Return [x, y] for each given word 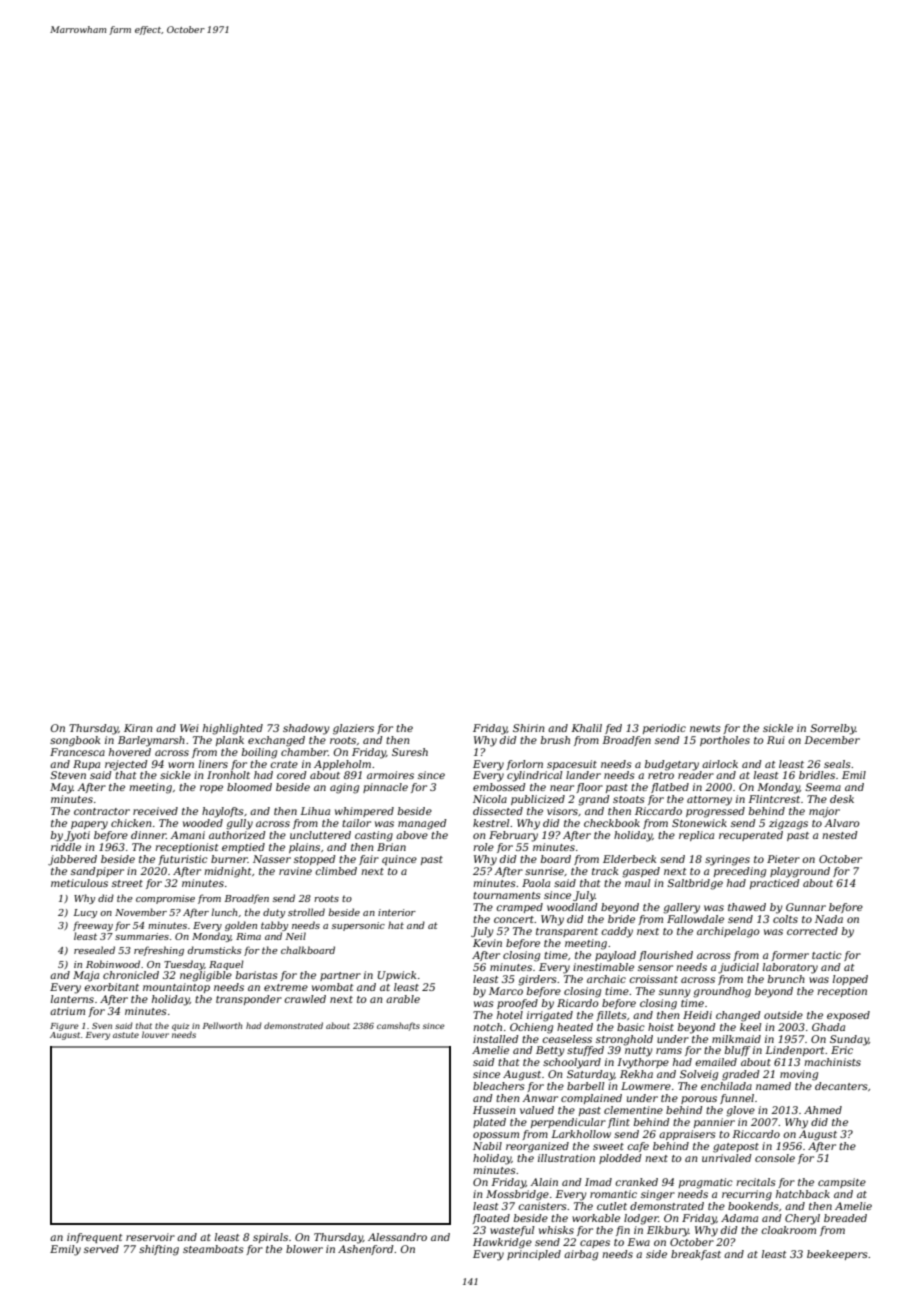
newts [705, 728]
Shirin [528, 728]
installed [496, 1039]
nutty [639, 1052]
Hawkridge [502, 1243]
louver [155, 1034]
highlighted [233, 729]
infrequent [95, 1238]
